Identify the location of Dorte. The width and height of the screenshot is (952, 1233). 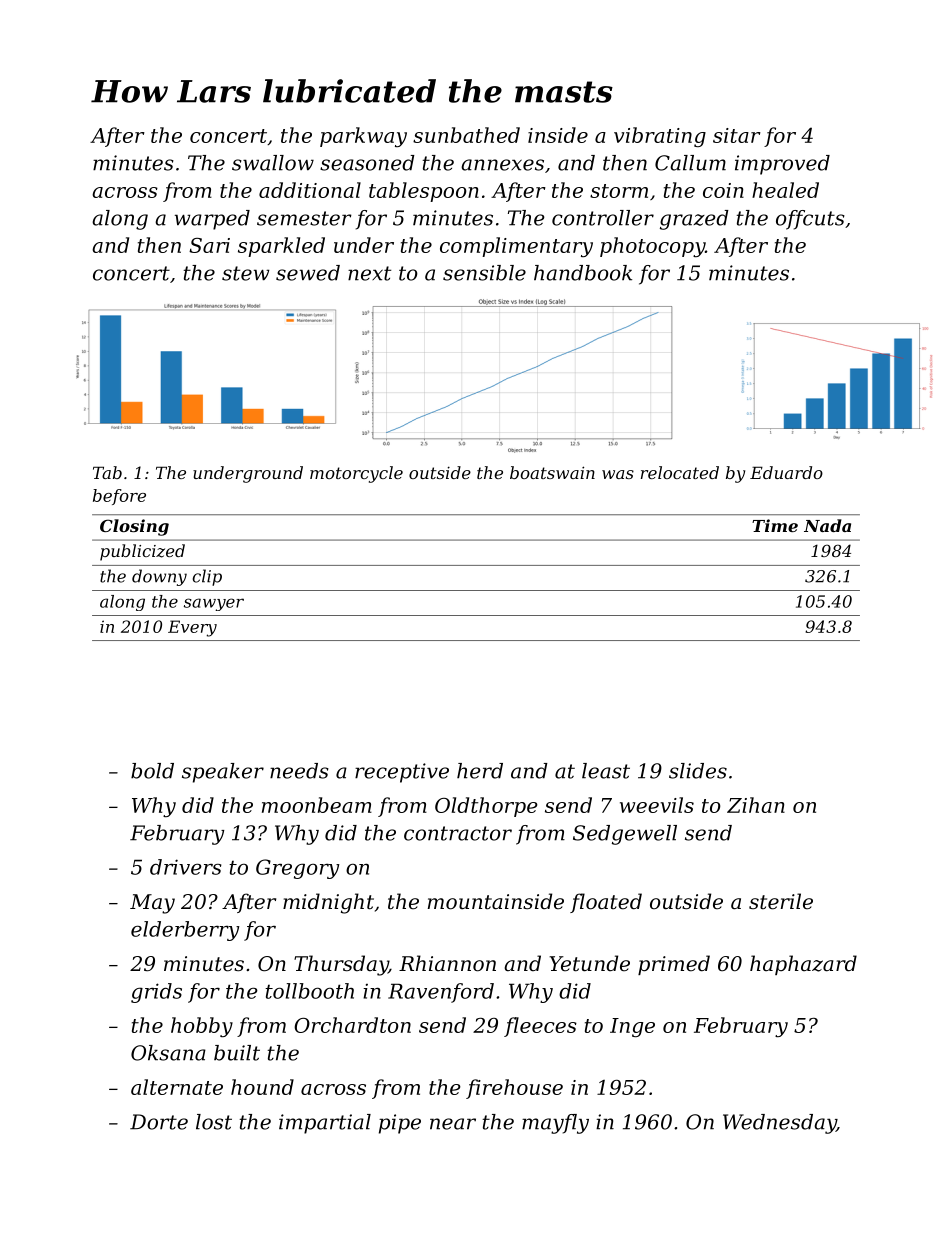
(159, 1122).
